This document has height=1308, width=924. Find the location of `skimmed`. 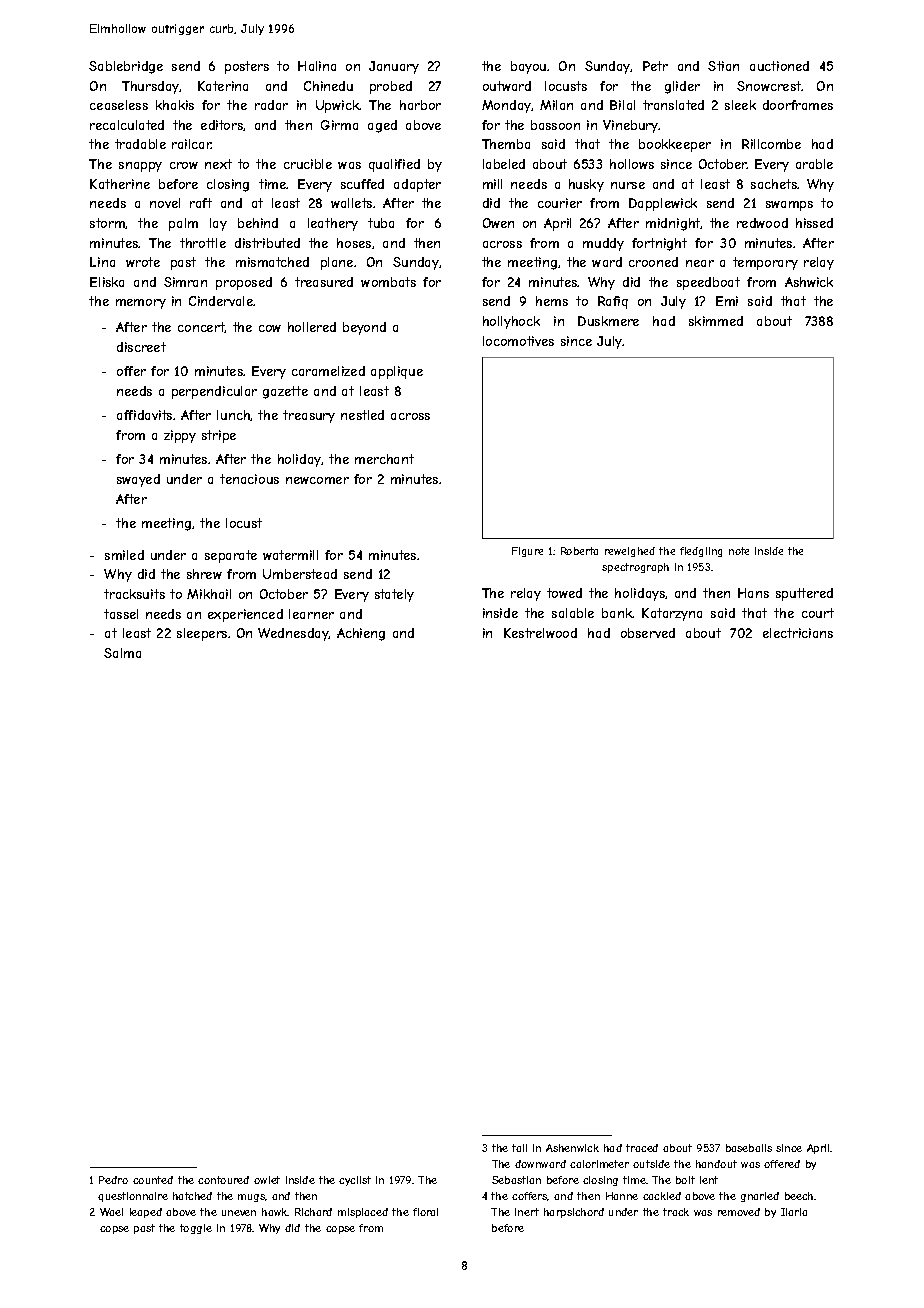

skimmed is located at coordinates (716, 321).
